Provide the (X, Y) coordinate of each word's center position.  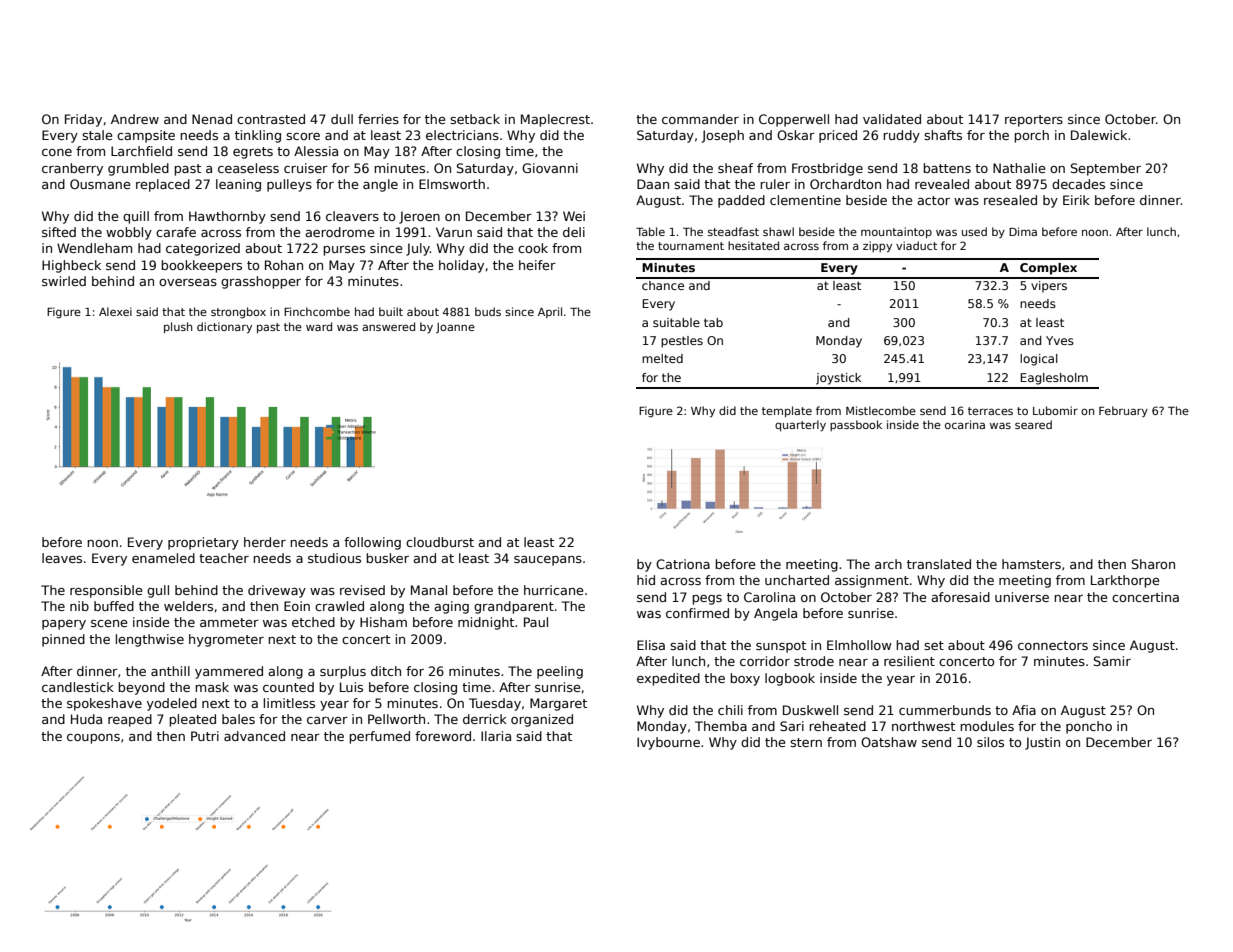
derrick (485, 719)
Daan (653, 184)
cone (57, 152)
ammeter (229, 622)
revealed (942, 184)
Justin (1042, 743)
